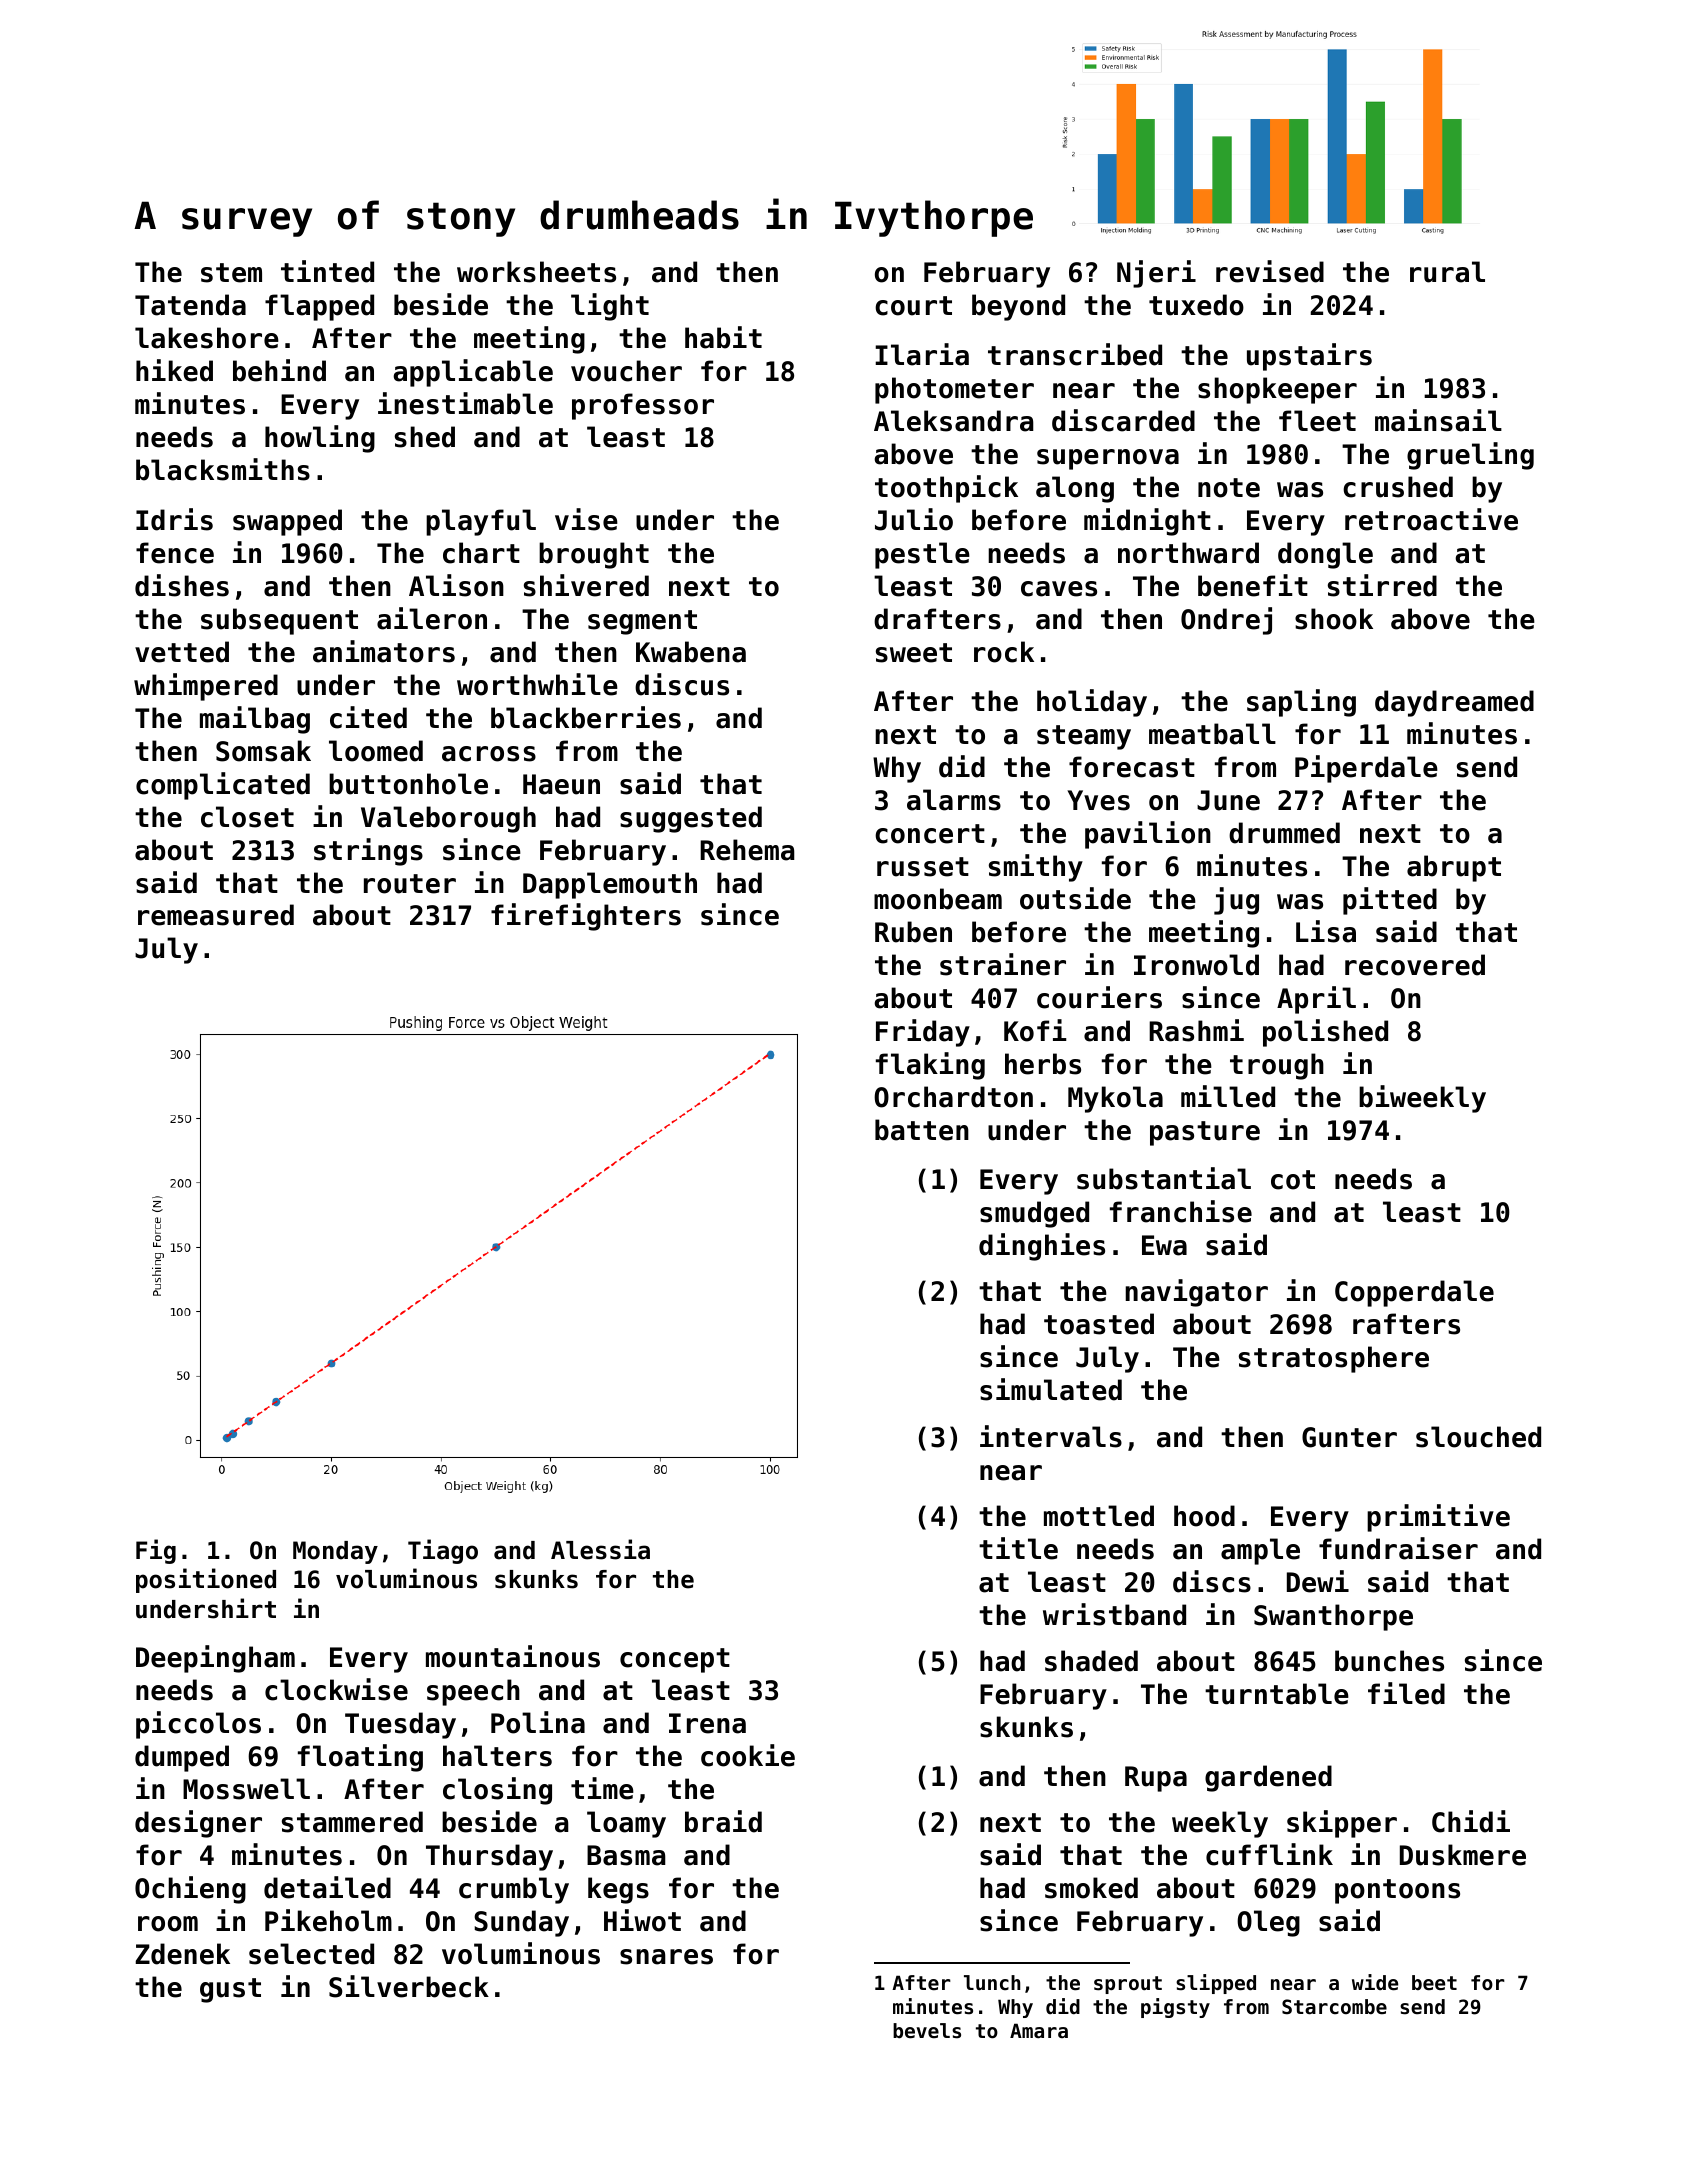 The width and height of the document is (1683, 2178). I want to click on Mykola, so click(1115, 1099).
